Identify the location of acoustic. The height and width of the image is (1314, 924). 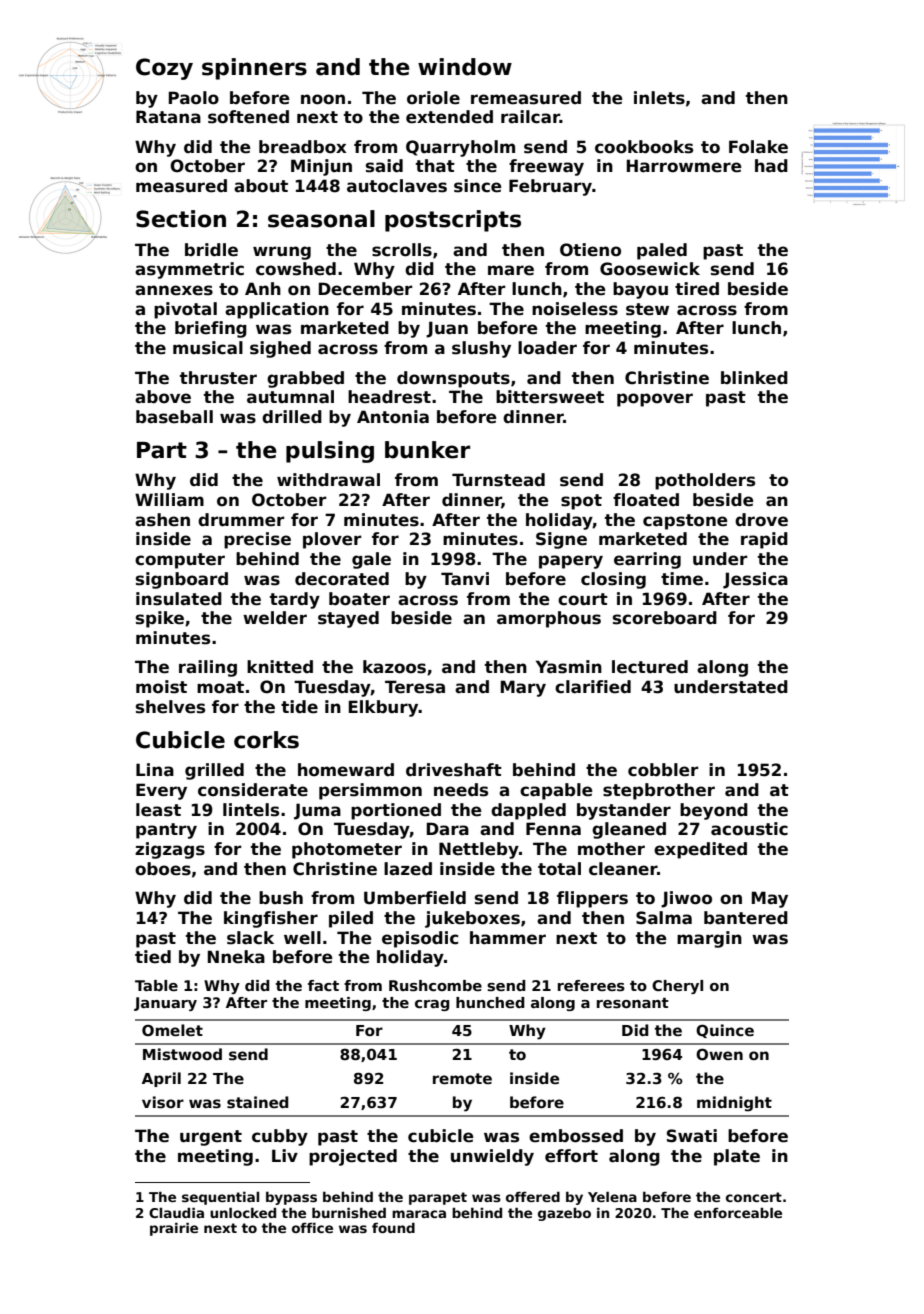
(749, 829).
